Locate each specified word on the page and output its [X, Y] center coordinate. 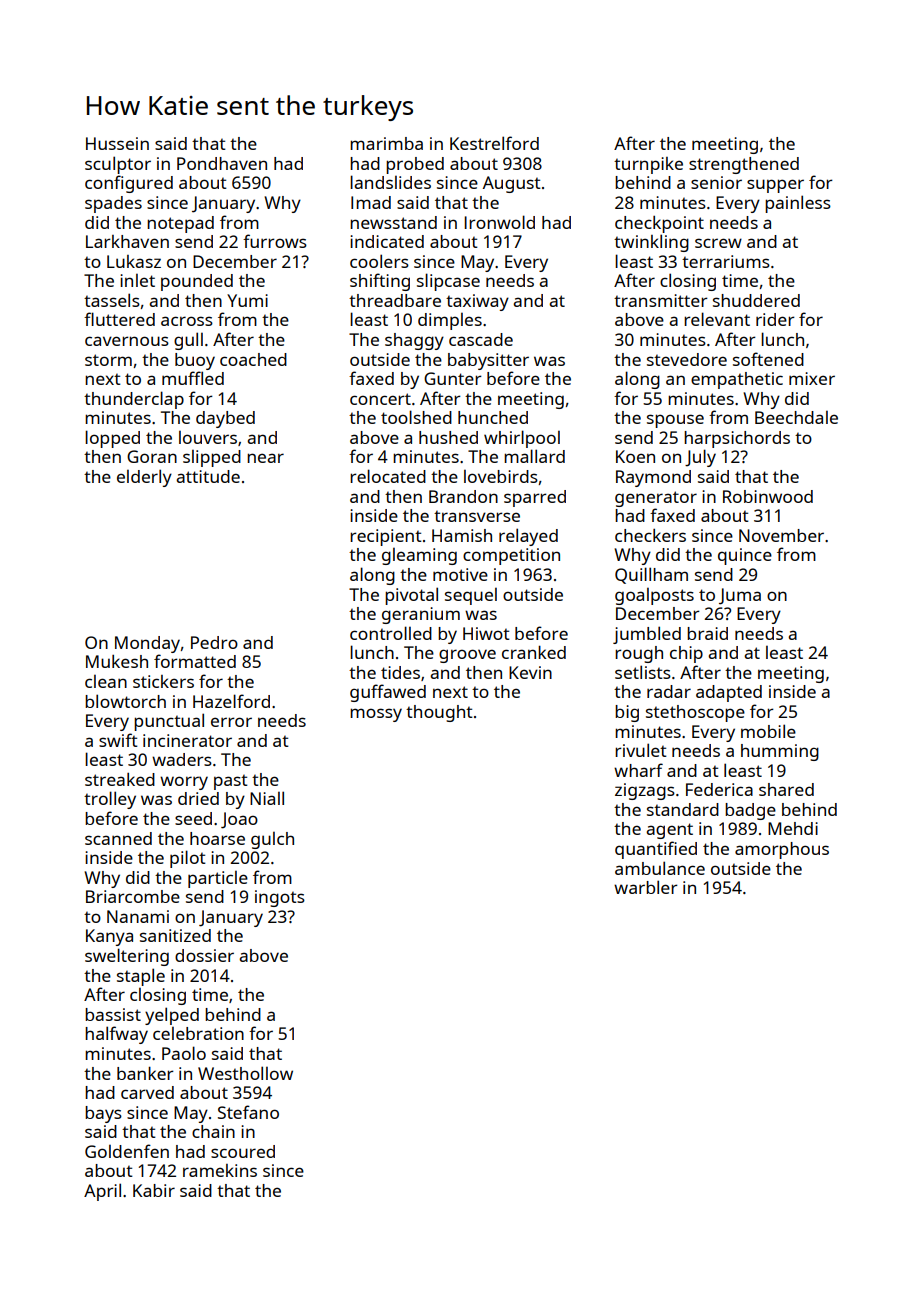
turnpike [648, 165]
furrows [275, 241]
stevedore [687, 359]
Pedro [214, 642]
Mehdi [793, 828]
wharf [638, 770]
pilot [188, 859]
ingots [280, 898]
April [102, 1192]
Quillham [651, 575]
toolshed [416, 417]
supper [775, 186]
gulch [272, 840]
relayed [528, 537]
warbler [646, 887]
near [265, 458]
